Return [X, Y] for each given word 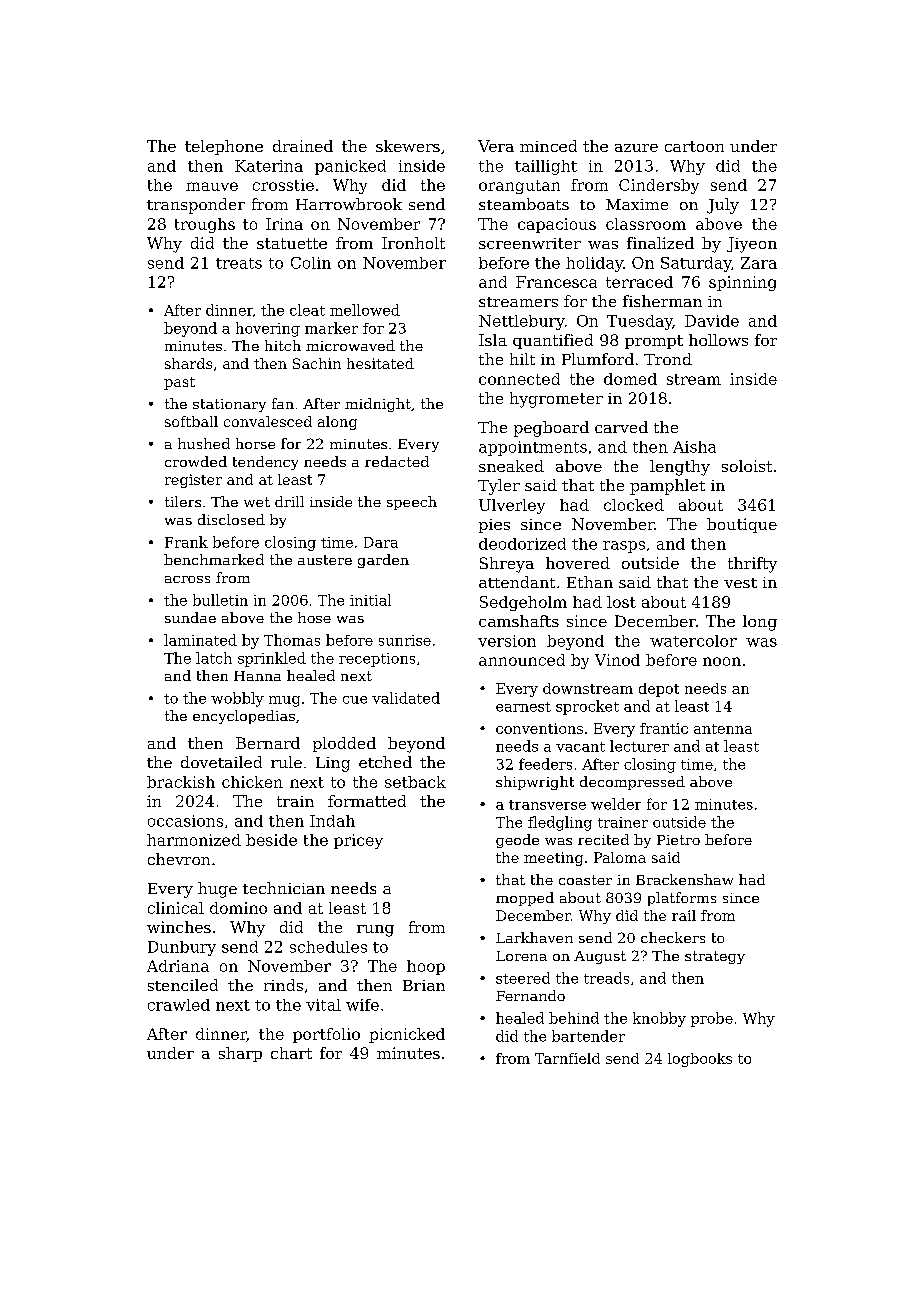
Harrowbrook [349, 204]
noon [722, 661]
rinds [283, 985]
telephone [224, 147]
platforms [682, 899]
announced [522, 660]
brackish [181, 782]
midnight [378, 405]
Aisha [694, 447]
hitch [283, 345]
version [507, 641]
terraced [639, 282]
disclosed [231, 519]
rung [375, 931]
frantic [664, 728]
